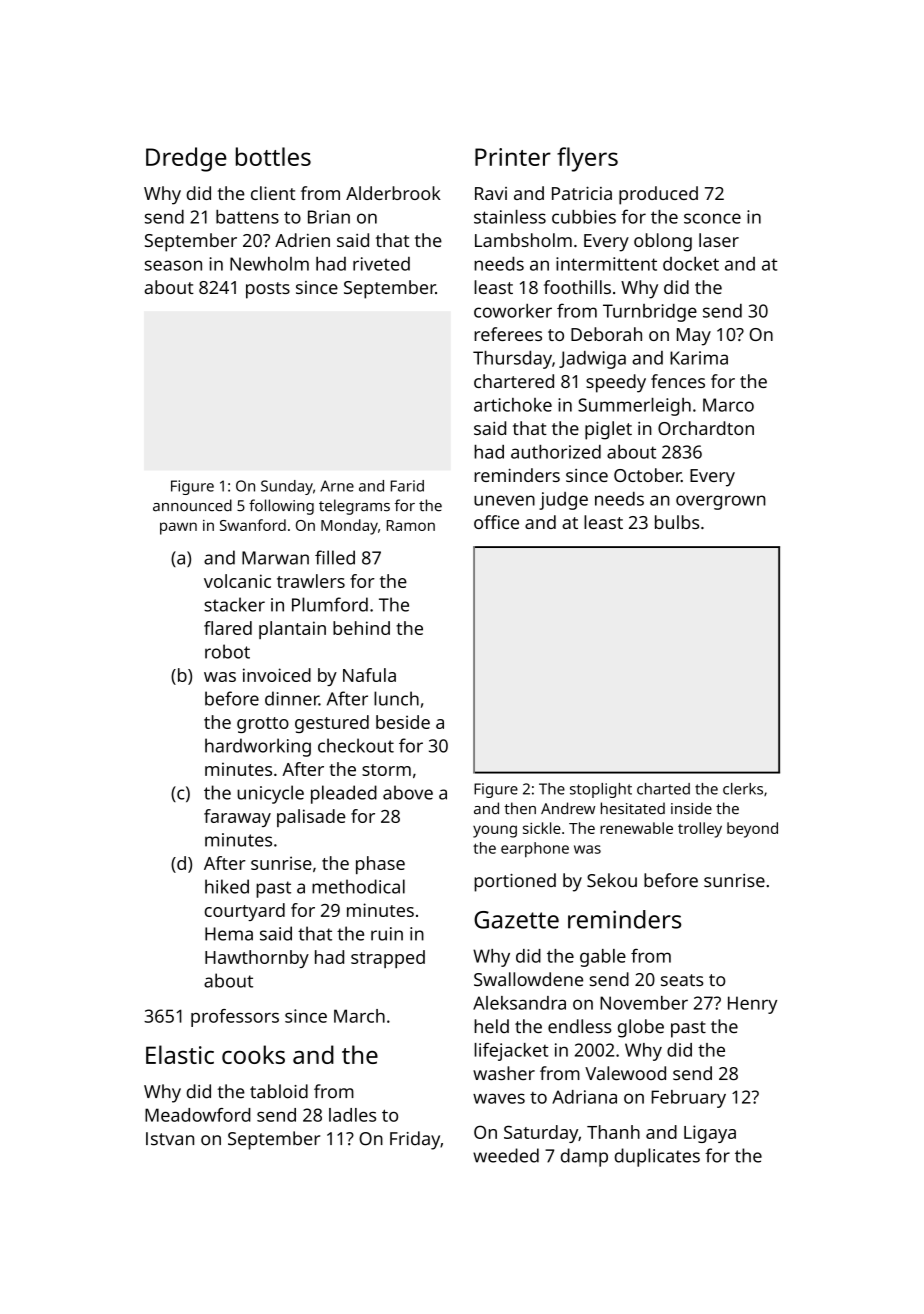 This page has height=1314, width=924. What do you see at coordinates (268, 290) in the page?
I see `posts` at bounding box center [268, 290].
